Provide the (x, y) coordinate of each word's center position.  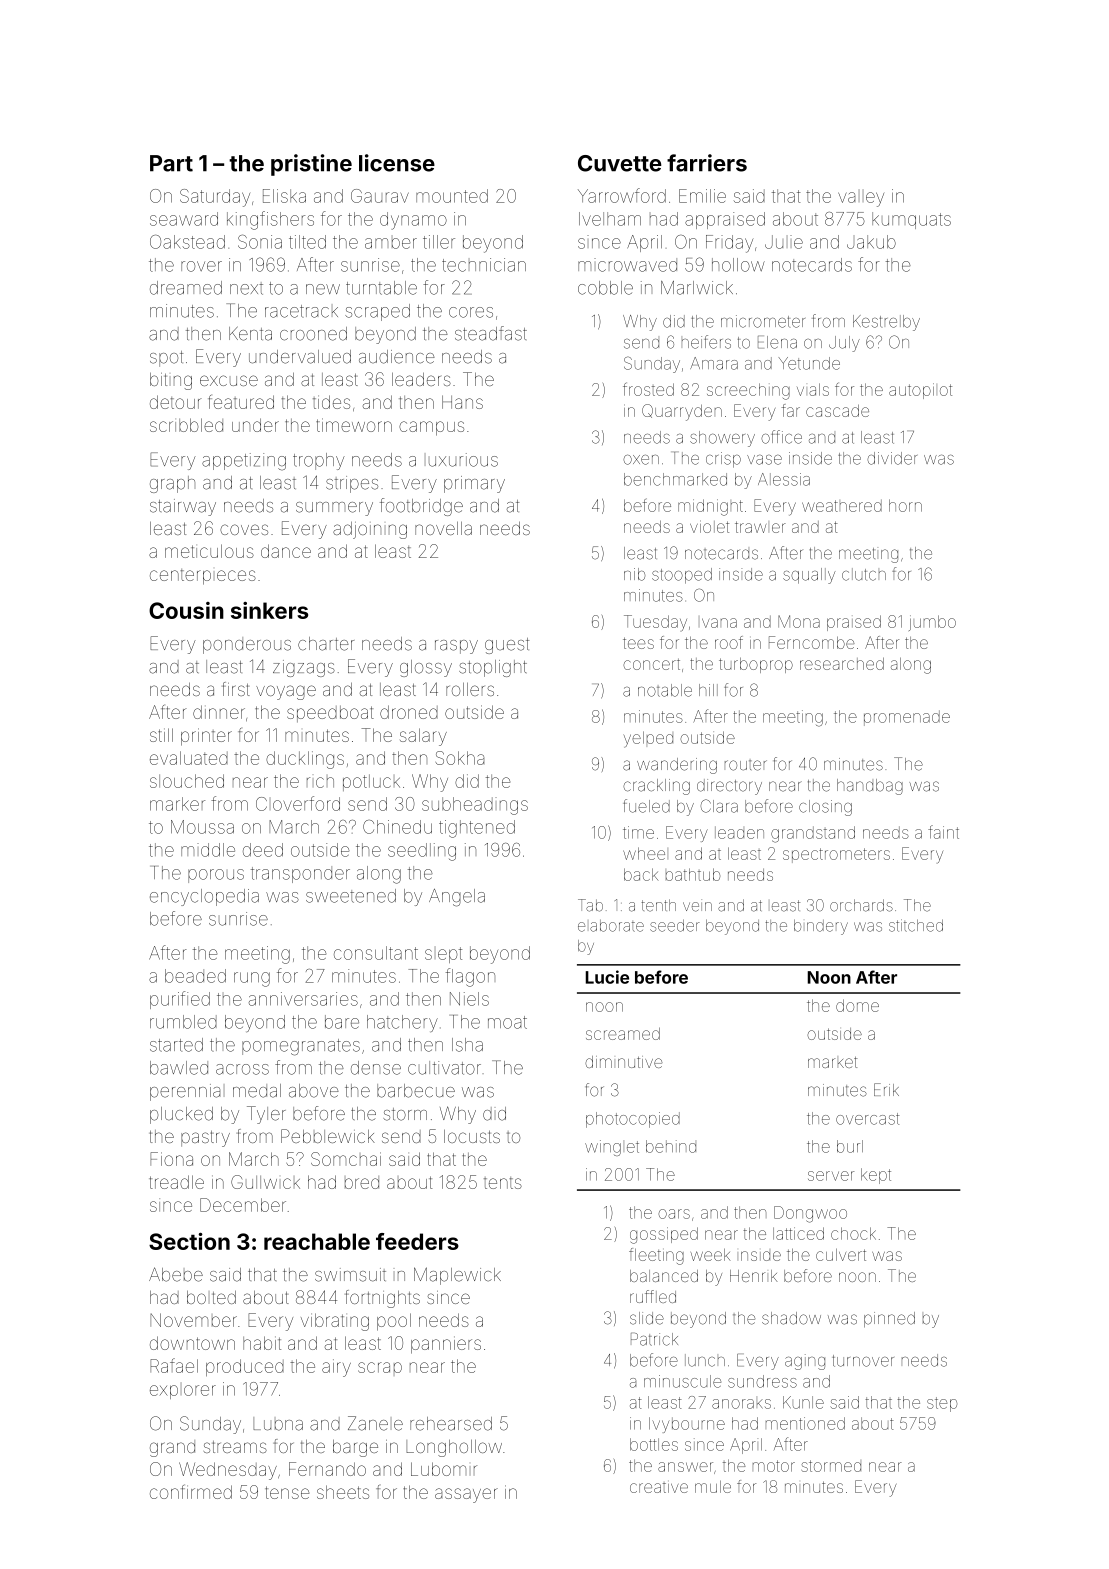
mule (713, 1487)
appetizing (244, 461)
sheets (343, 1492)
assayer (466, 1495)
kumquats (911, 220)
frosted (648, 389)
